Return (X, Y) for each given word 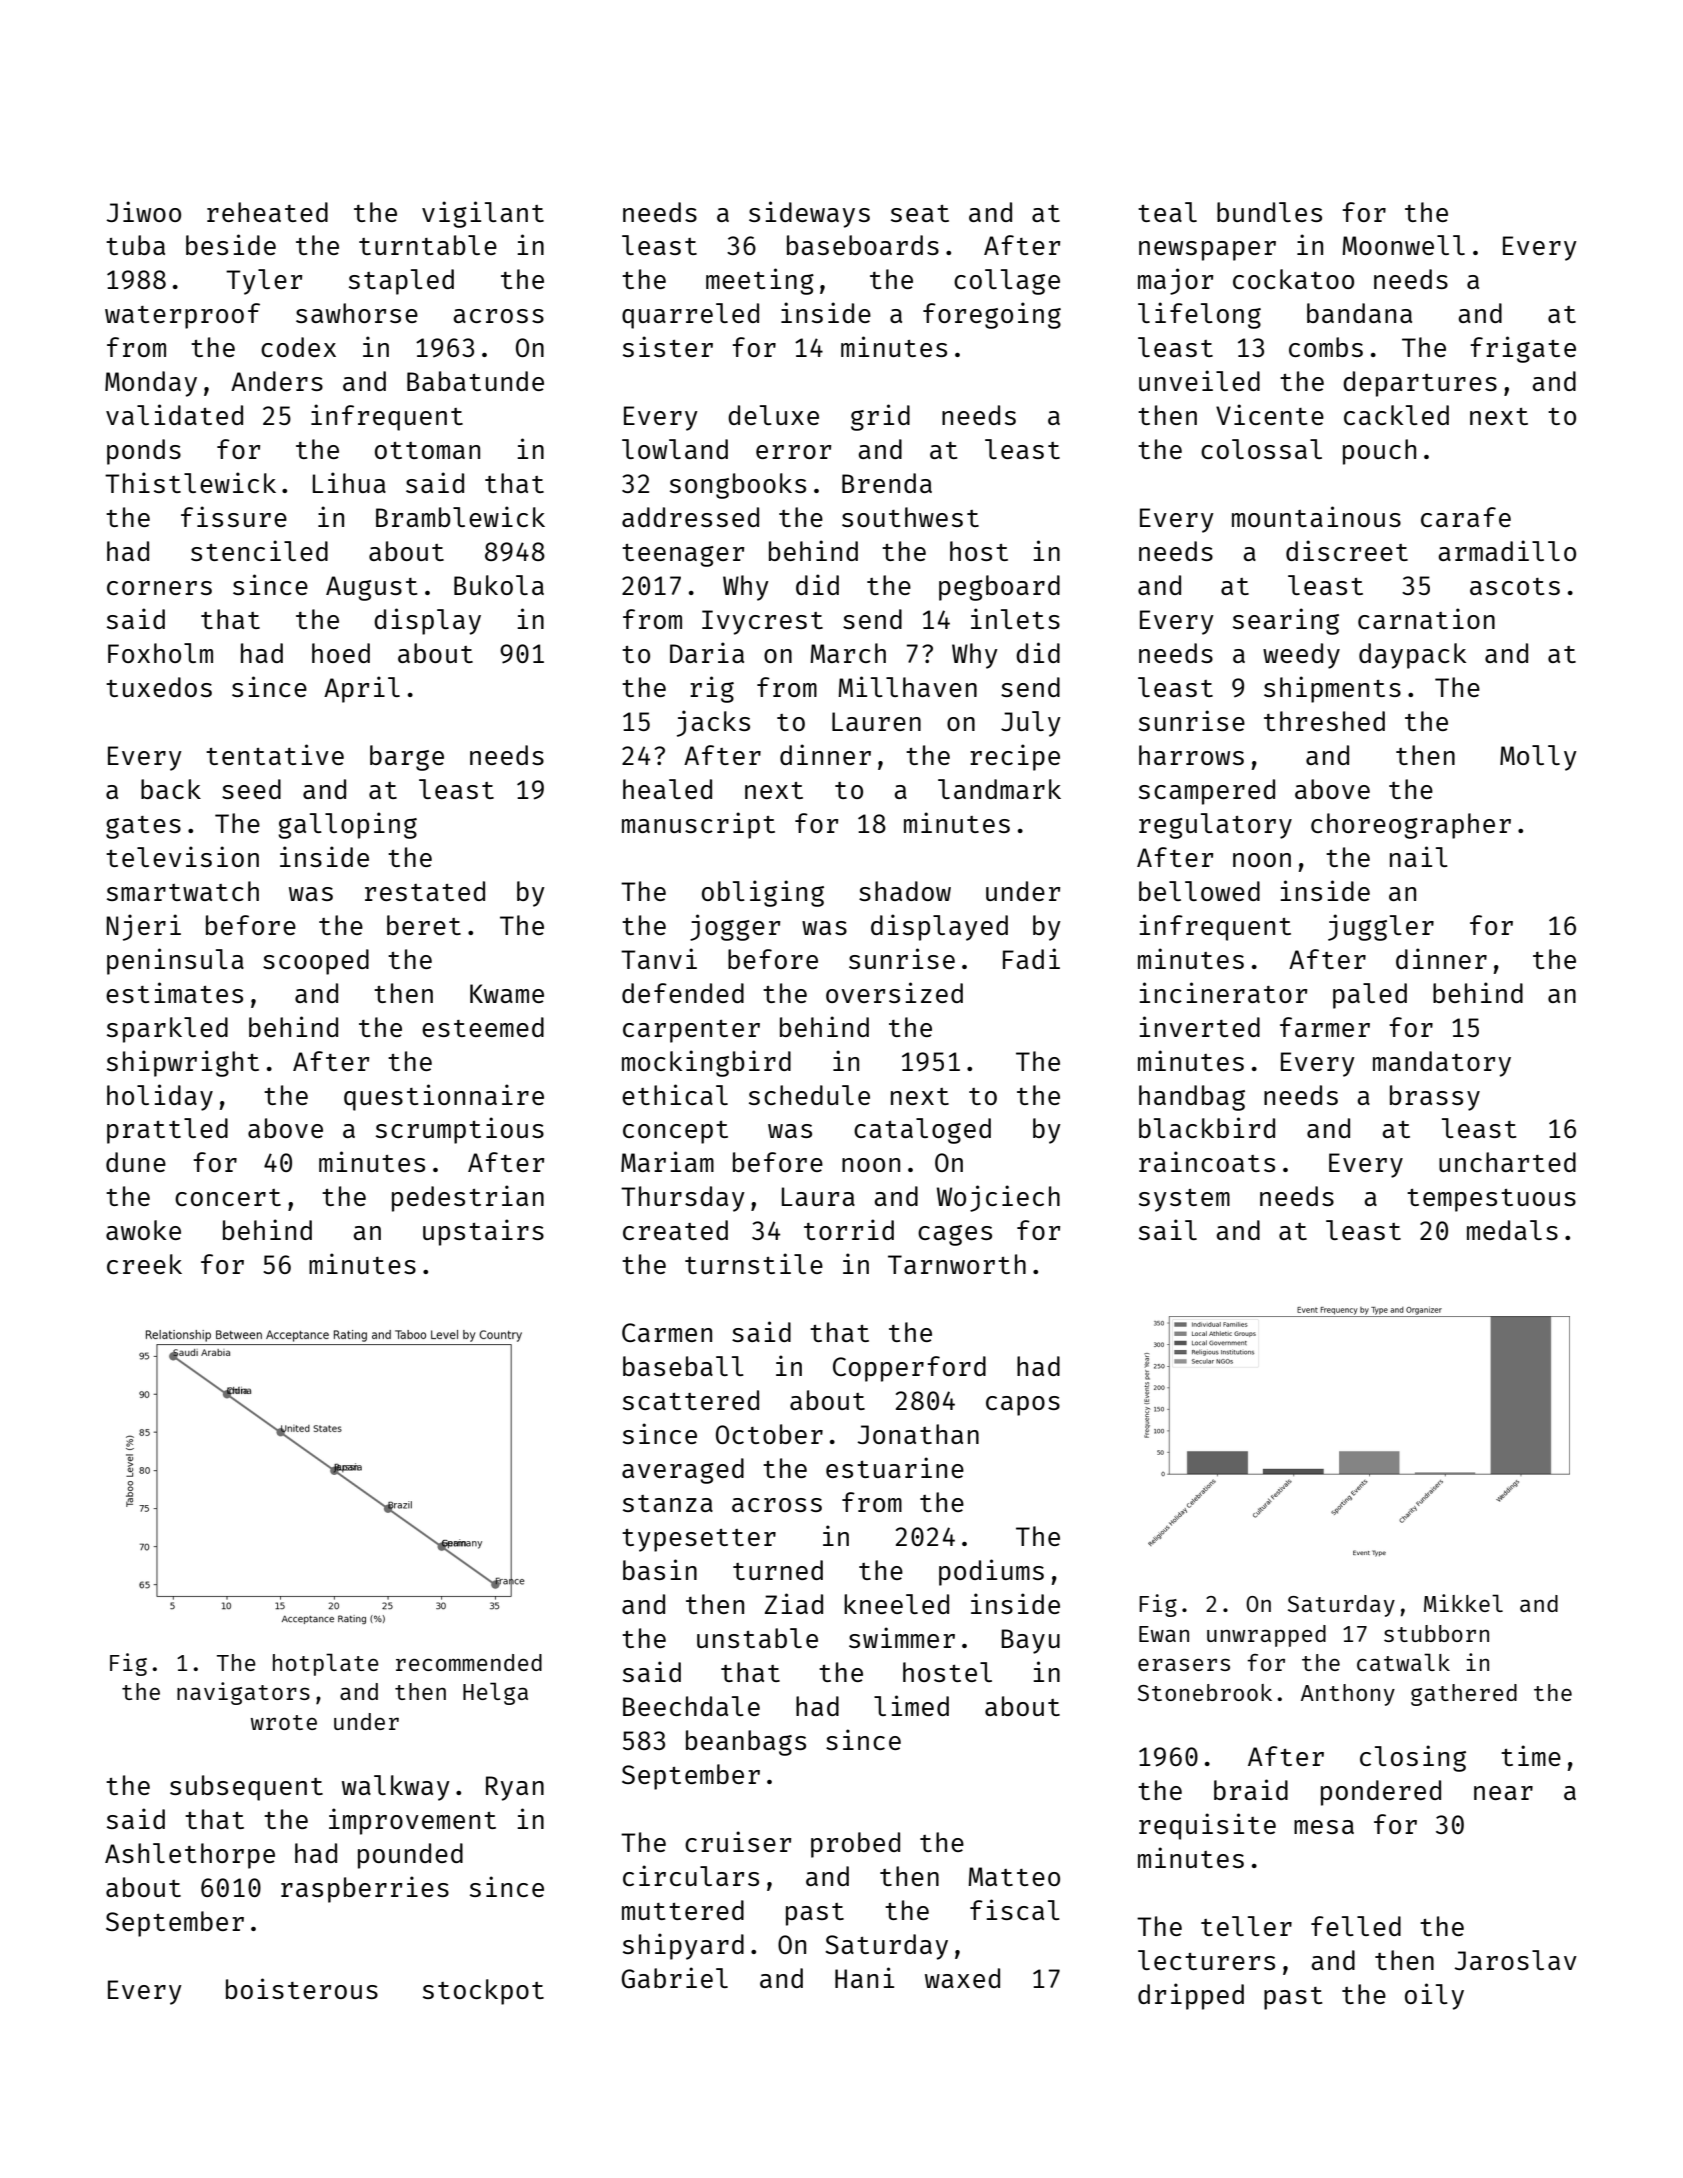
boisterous (302, 1988)
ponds (144, 452)
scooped (316, 962)
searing (1286, 621)
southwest (910, 517)
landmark (999, 789)
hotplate (326, 1664)
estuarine (895, 1467)
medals (1512, 1230)
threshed (1324, 721)
